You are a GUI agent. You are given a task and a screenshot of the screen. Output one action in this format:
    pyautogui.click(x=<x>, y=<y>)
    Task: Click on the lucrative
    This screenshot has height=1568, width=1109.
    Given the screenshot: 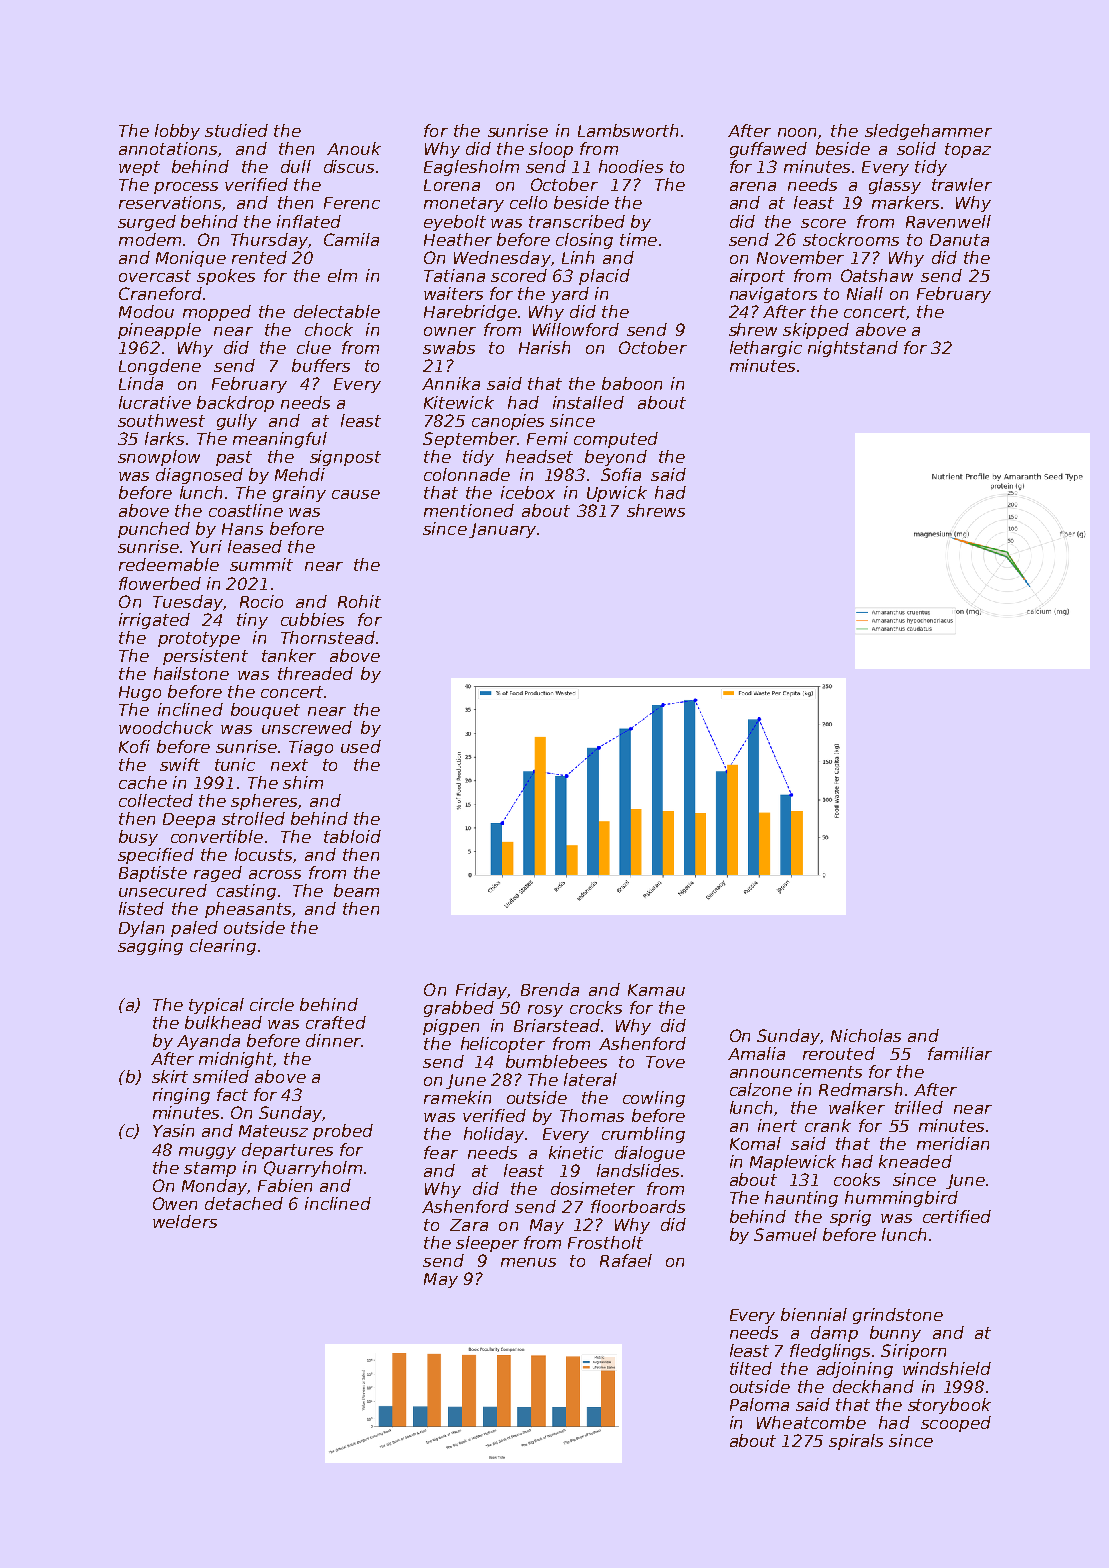 What is the action you would take?
    pyautogui.click(x=155, y=402)
